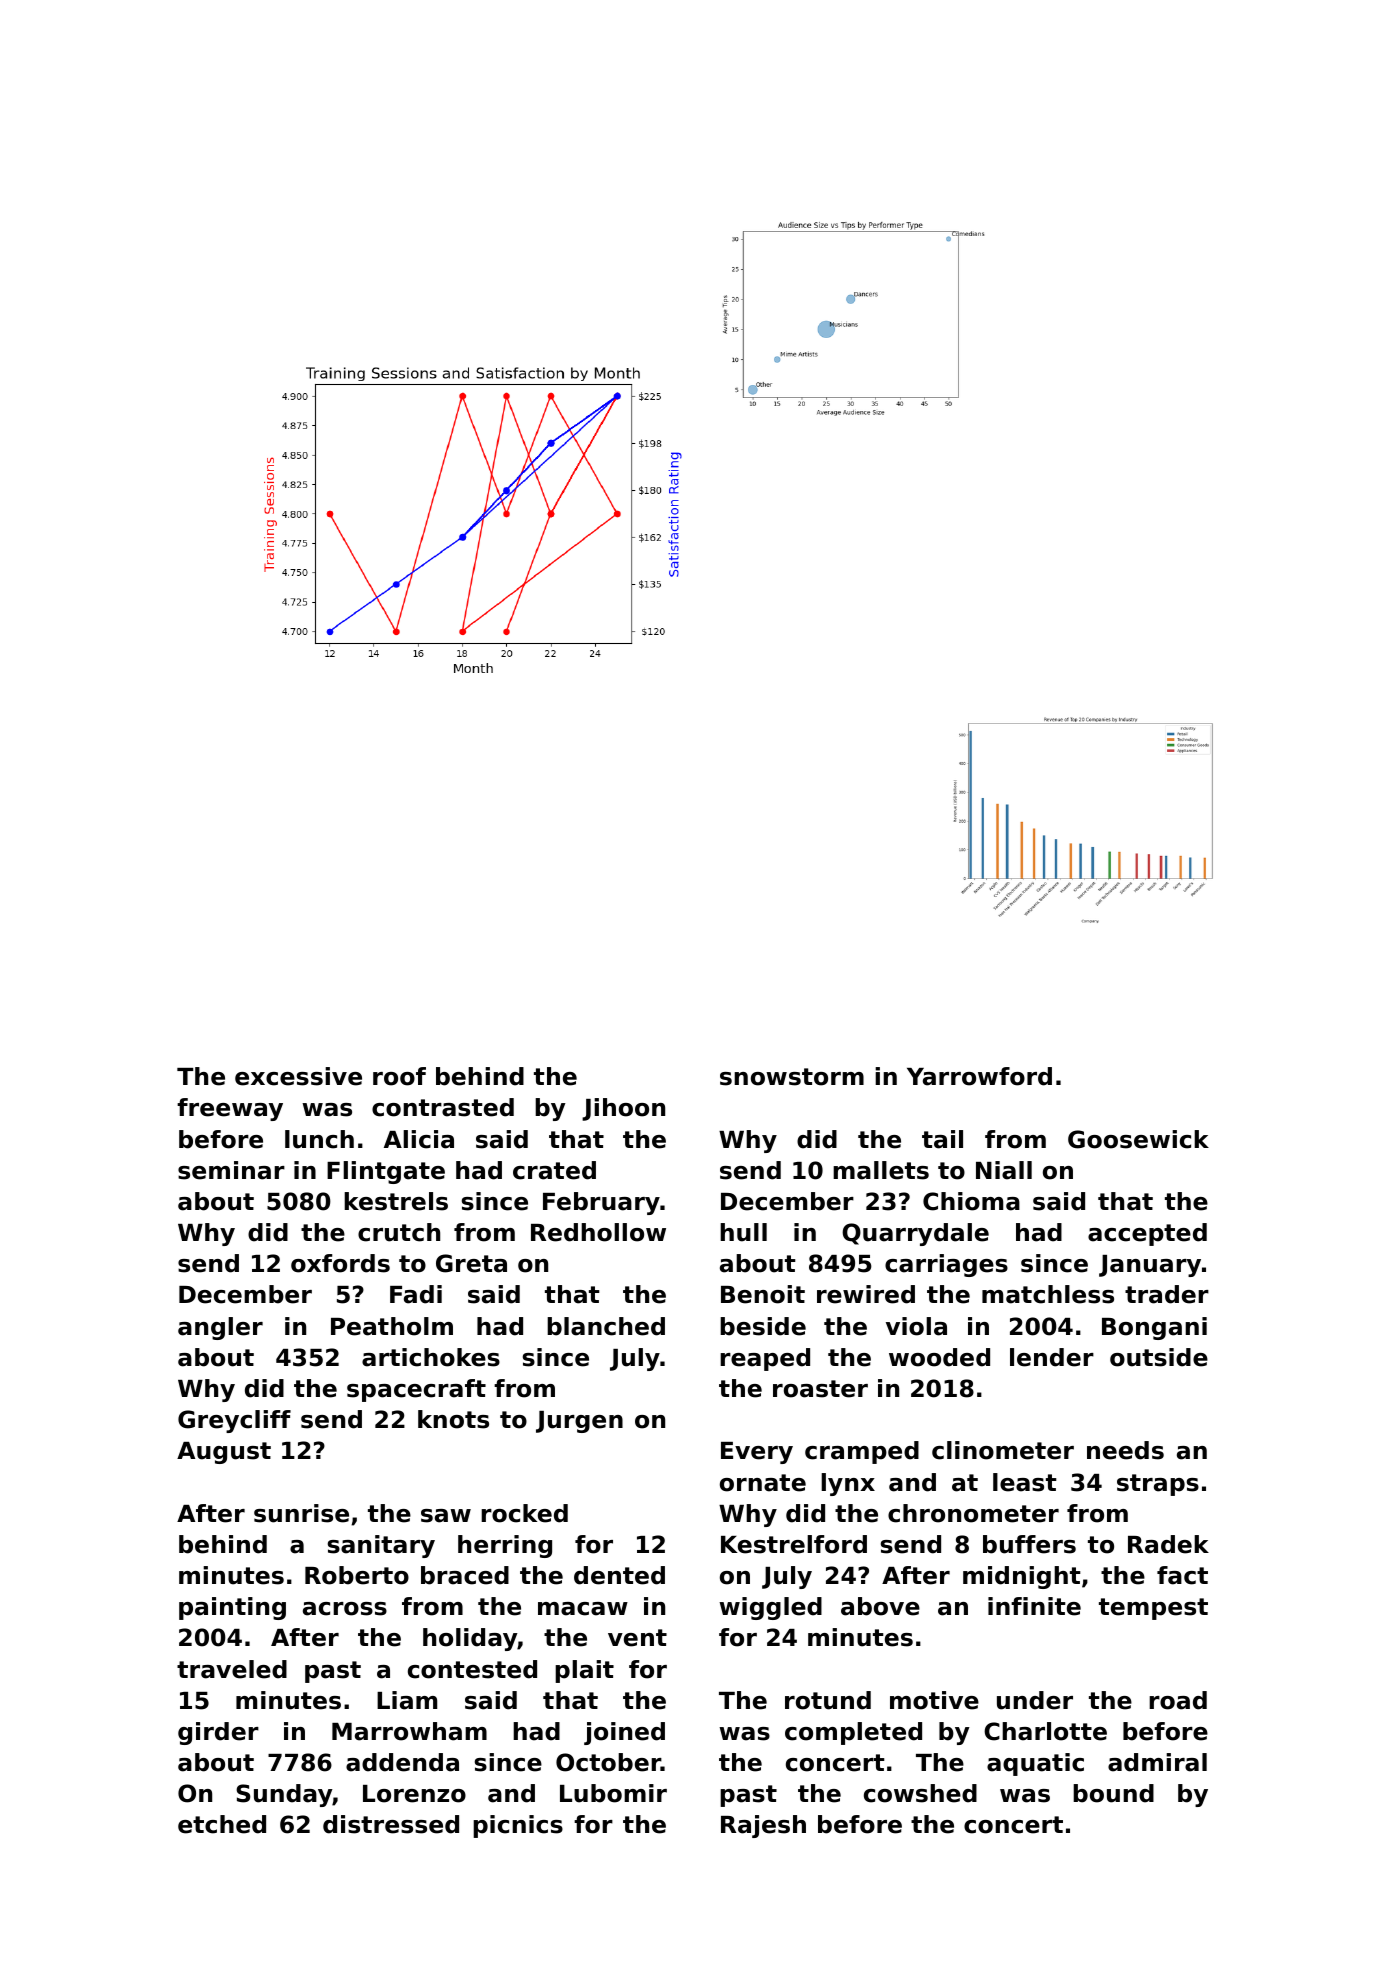  What do you see at coordinates (1168, 1544) in the screenshot?
I see `Radek` at bounding box center [1168, 1544].
